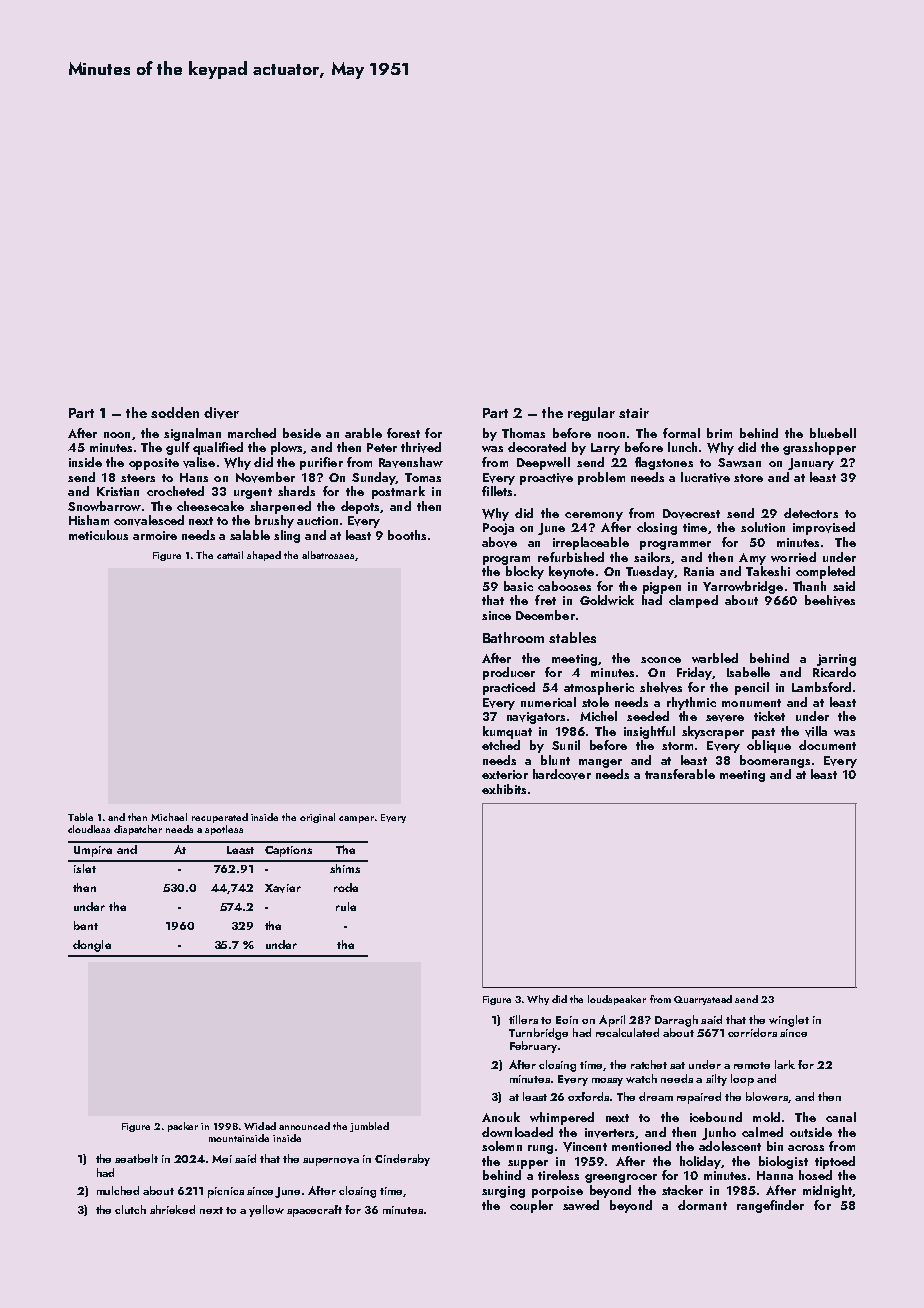 The height and width of the screenshot is (1308, 924). What do you see at coordinates (220, 818) in the screenshot?
I see `recuperated` at bounding box center [220, 818].
